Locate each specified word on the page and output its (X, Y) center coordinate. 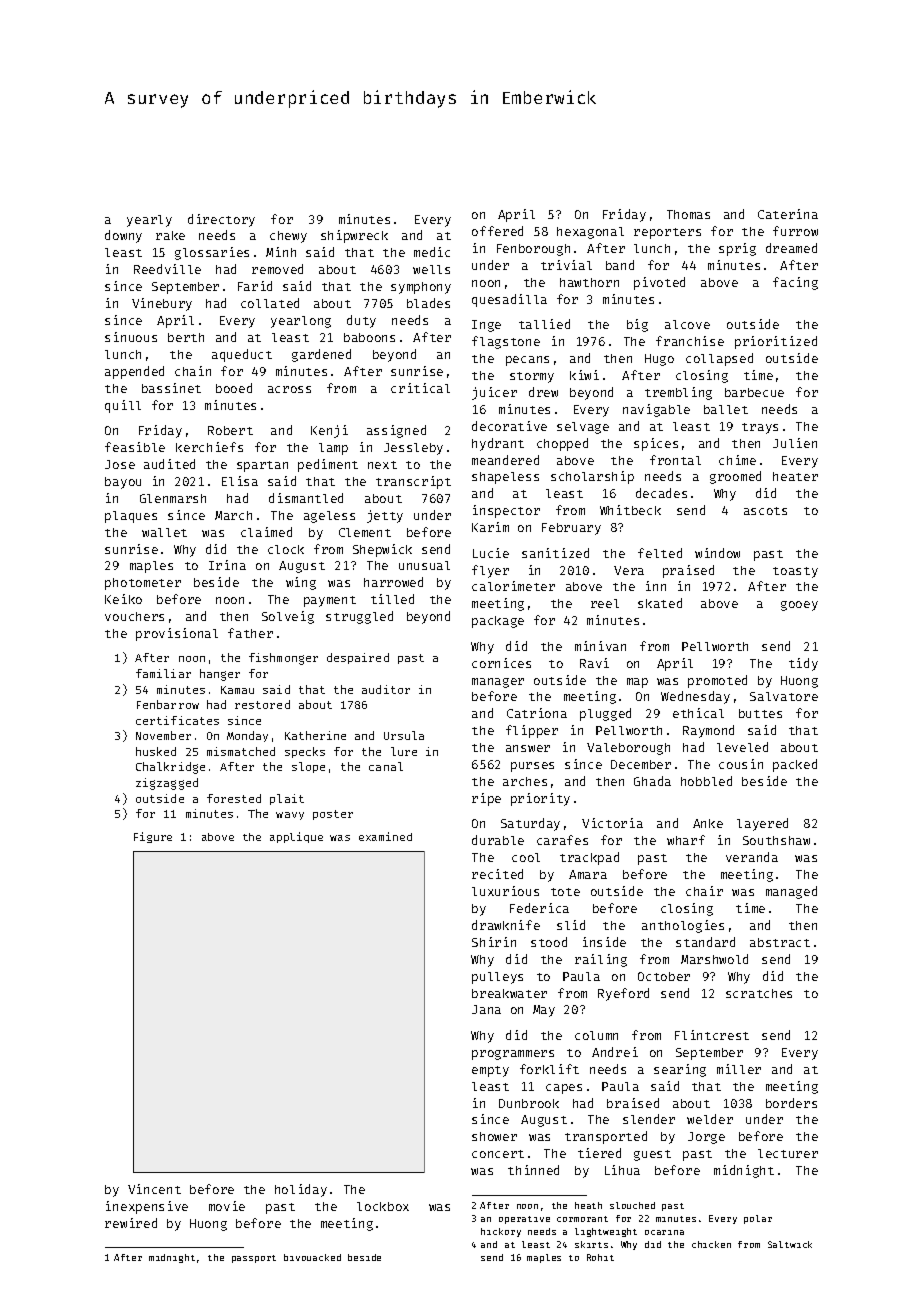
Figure (153, 837)
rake (170, 235)
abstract (780, 942)
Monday (247, 736)
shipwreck (354, 236)
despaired (358, 658)
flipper (532, 731)
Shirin (494, 942)
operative (524, 1220)
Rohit (600, 1257)
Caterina (788, 214)
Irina (227, 565)
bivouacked (312, 1257)
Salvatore (784, 696)
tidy (803, 664)
